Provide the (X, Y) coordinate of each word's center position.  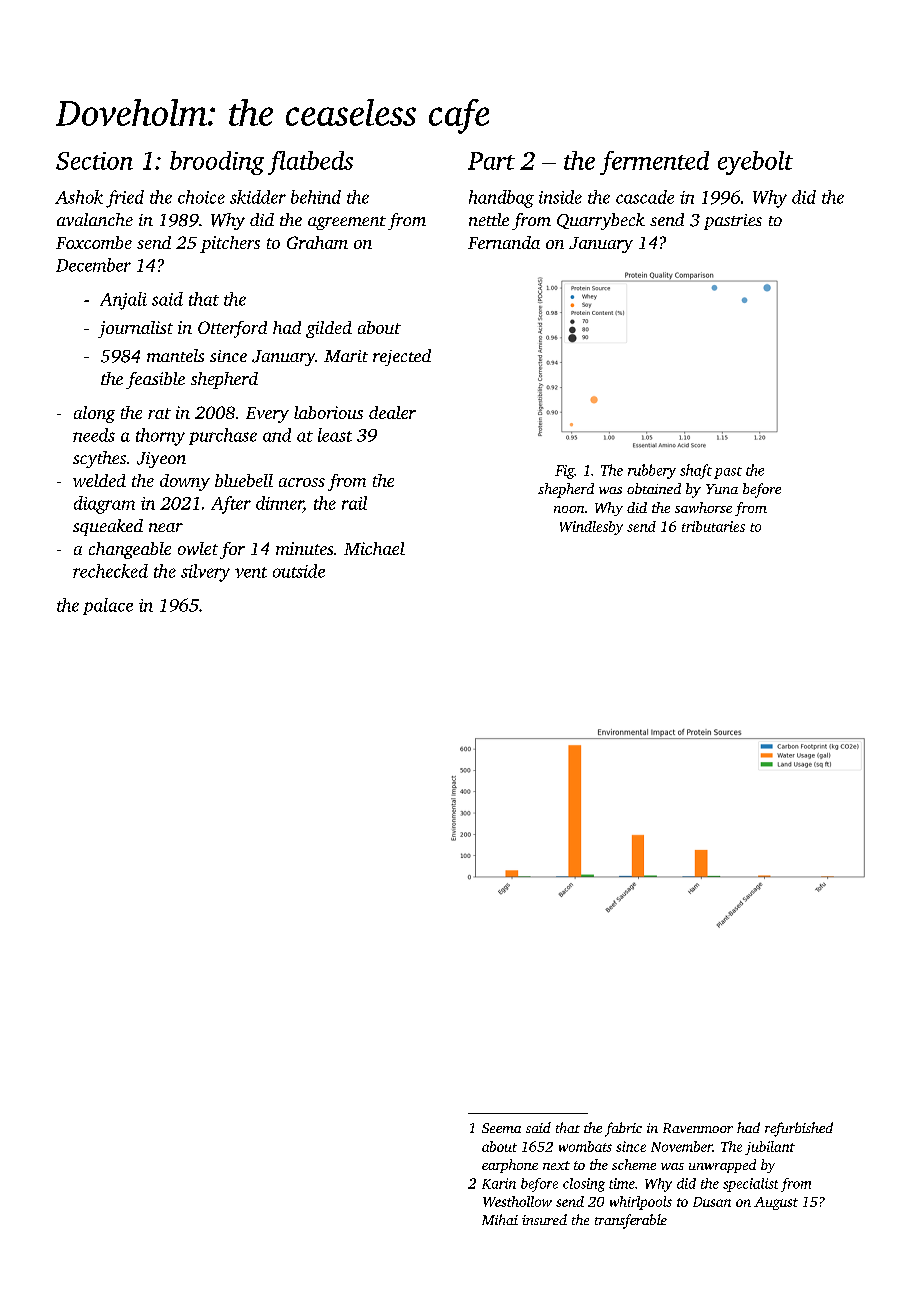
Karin (499, 1183)
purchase (223, 436)
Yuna (722, 489)
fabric (623, 1129)
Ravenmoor (698, 1128)
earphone (510, 1166)
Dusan (712, 1202)
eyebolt (755, 163)
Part (491, 161)
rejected (402, 357)
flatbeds (310, 163)
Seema (501, 1128)
